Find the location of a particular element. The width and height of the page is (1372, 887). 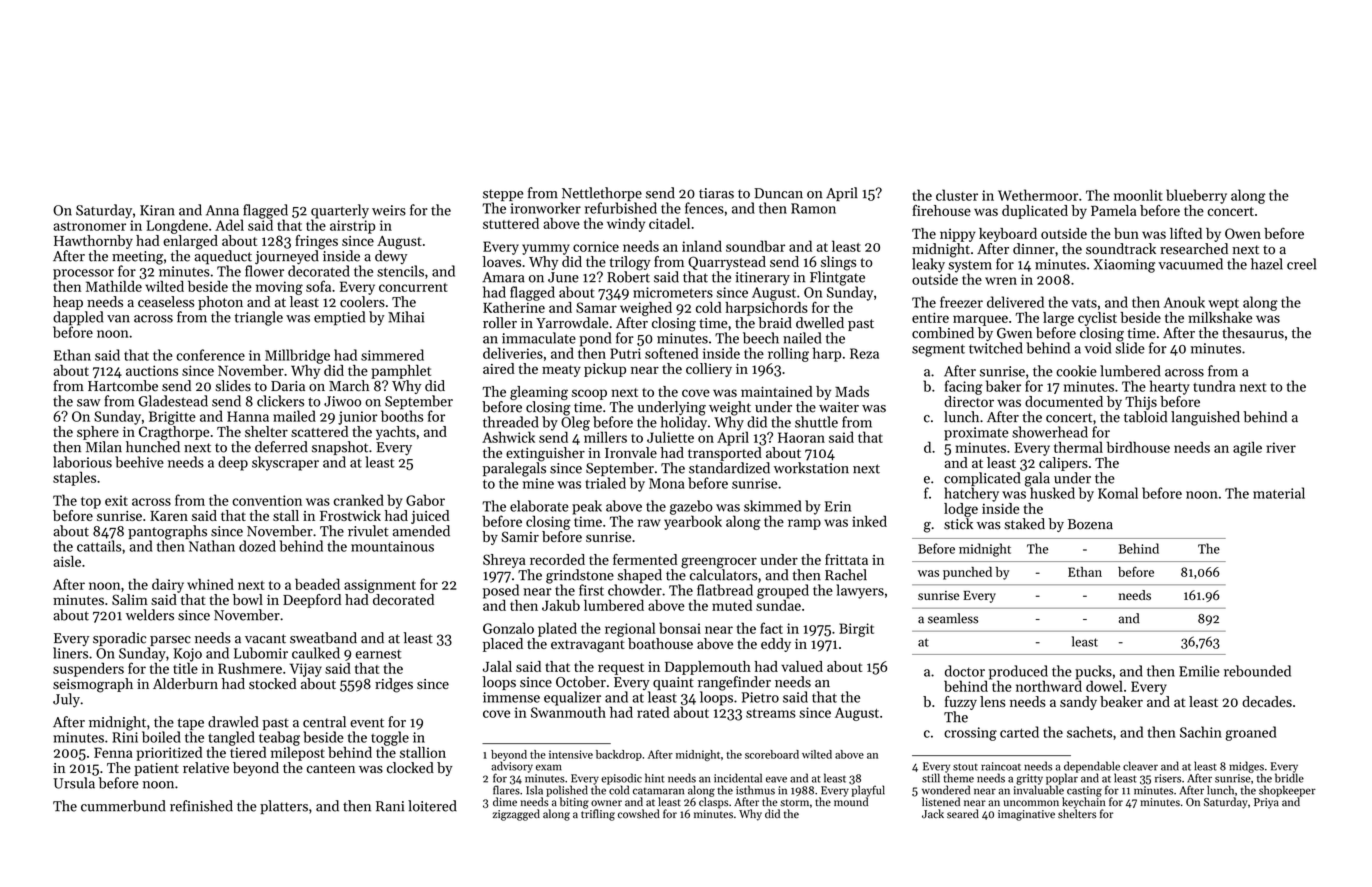

thesaurus is located at coordinates (1253, 333).
